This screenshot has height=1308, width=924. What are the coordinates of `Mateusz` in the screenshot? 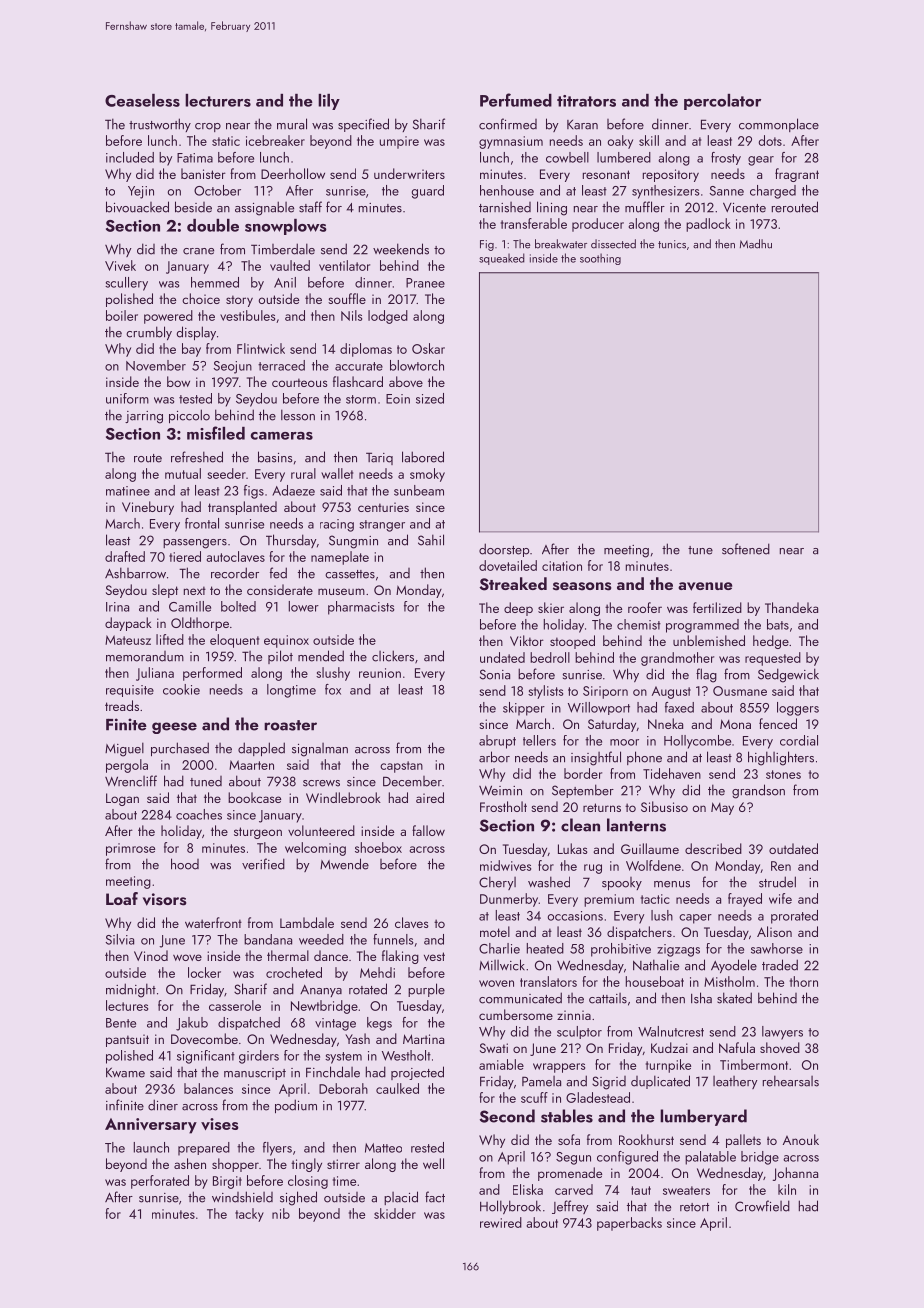 It's located at (128, 640).
